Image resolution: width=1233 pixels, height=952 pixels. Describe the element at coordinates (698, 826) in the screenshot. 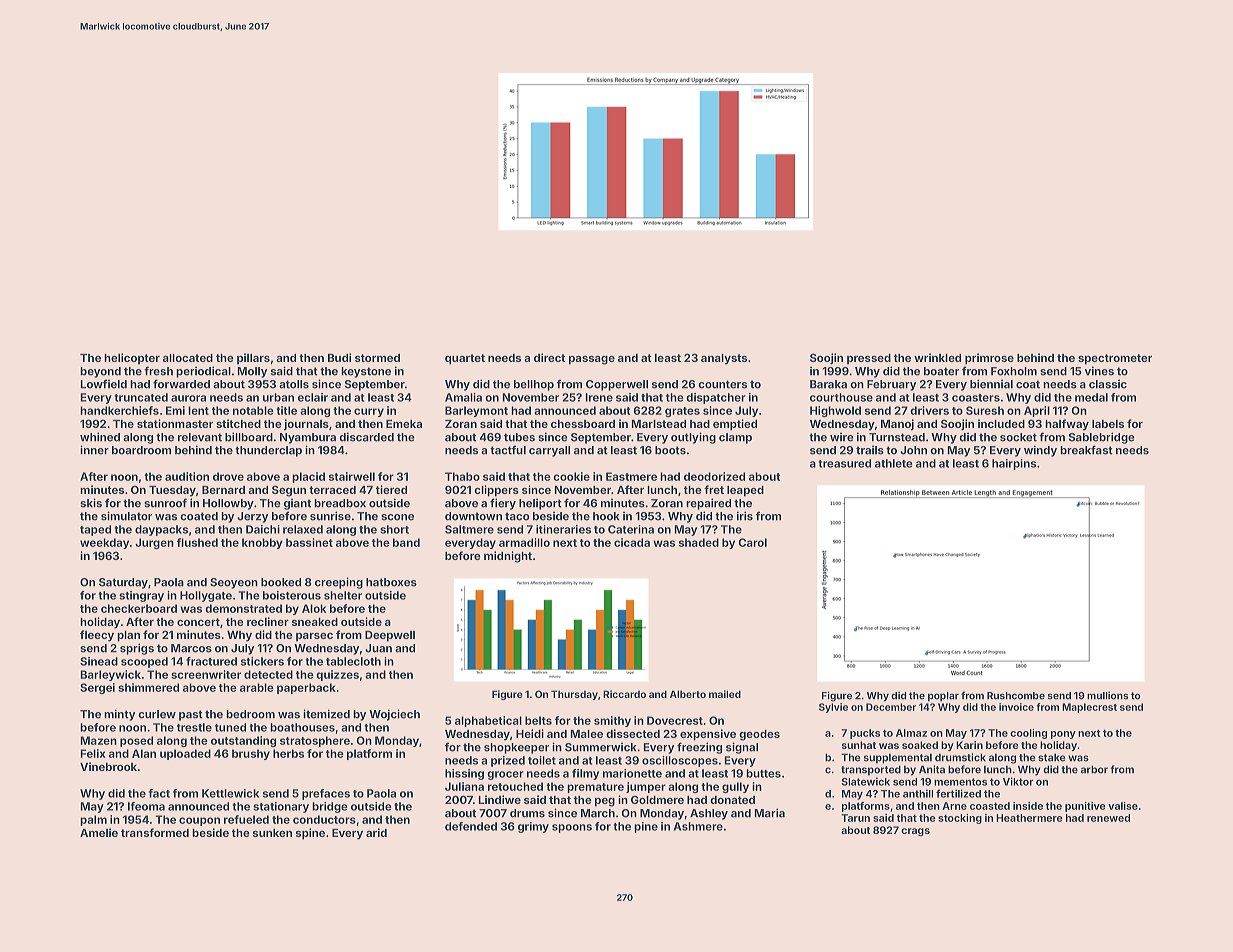

I see `Ashmere` at that location.
